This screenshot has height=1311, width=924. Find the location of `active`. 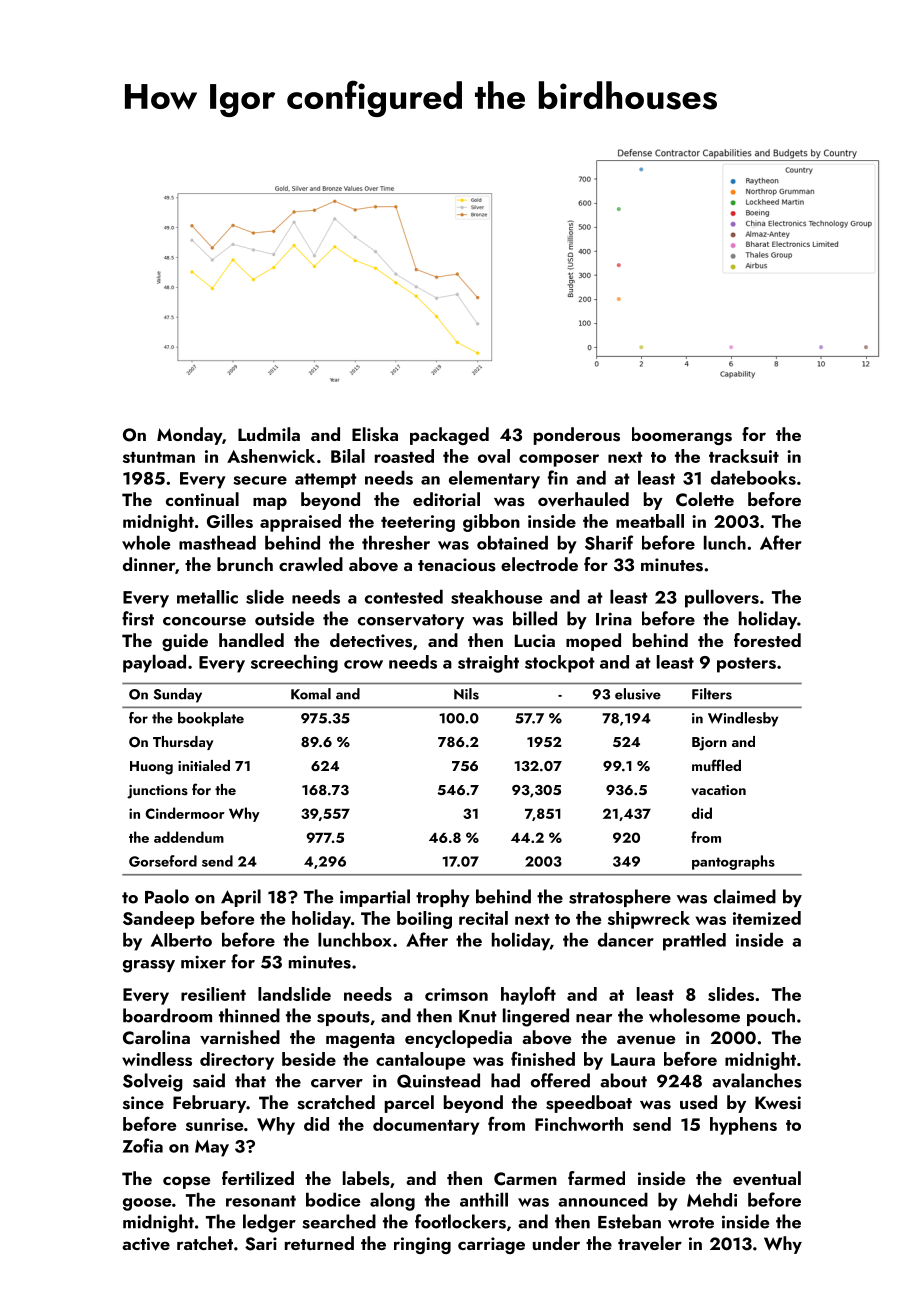

active is located at coordinates (146, 1244).
